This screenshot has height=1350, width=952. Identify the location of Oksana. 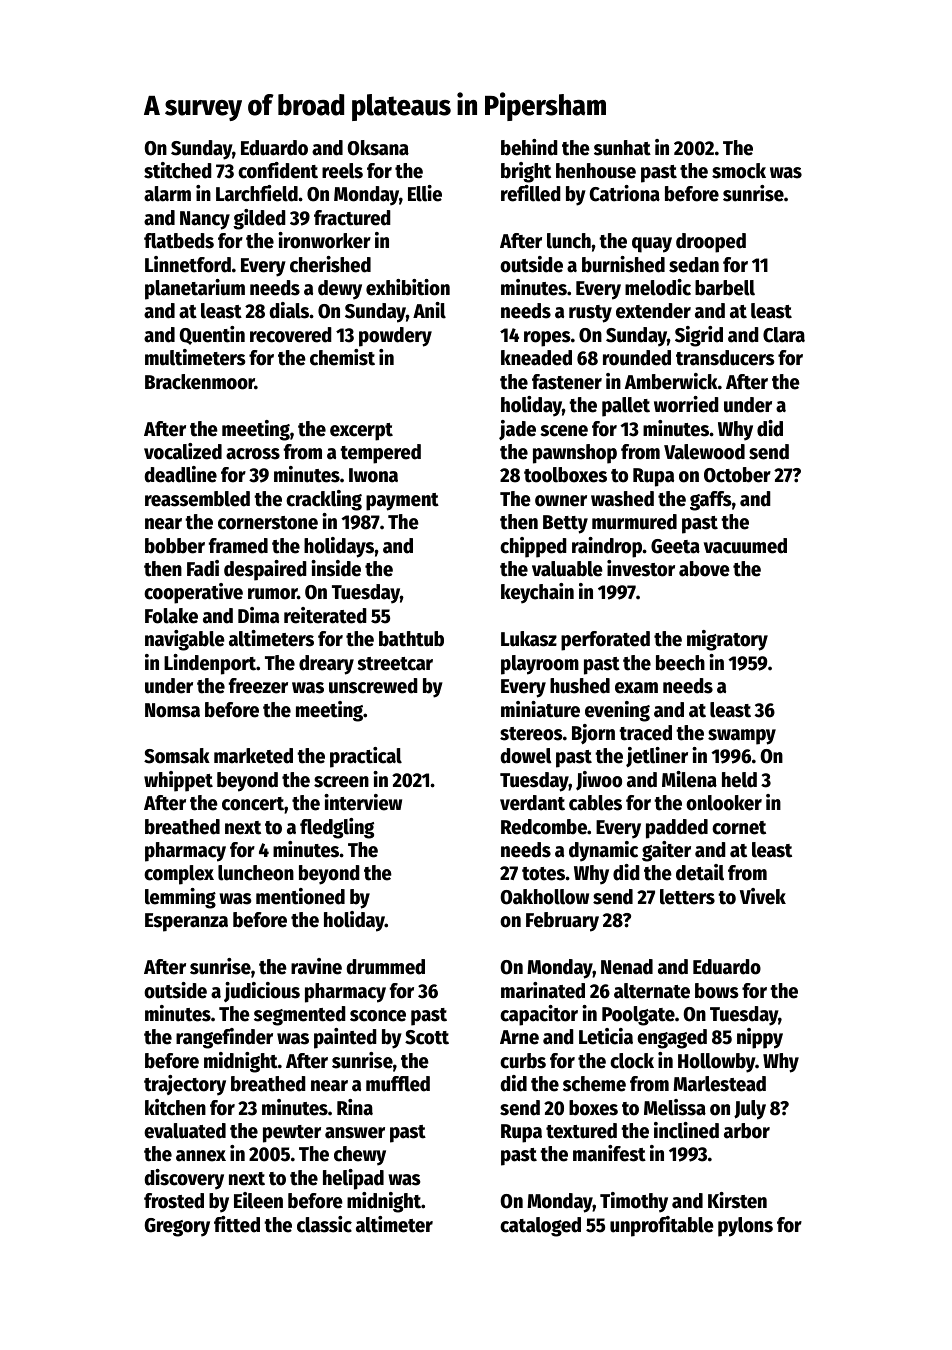
(378, 148).
